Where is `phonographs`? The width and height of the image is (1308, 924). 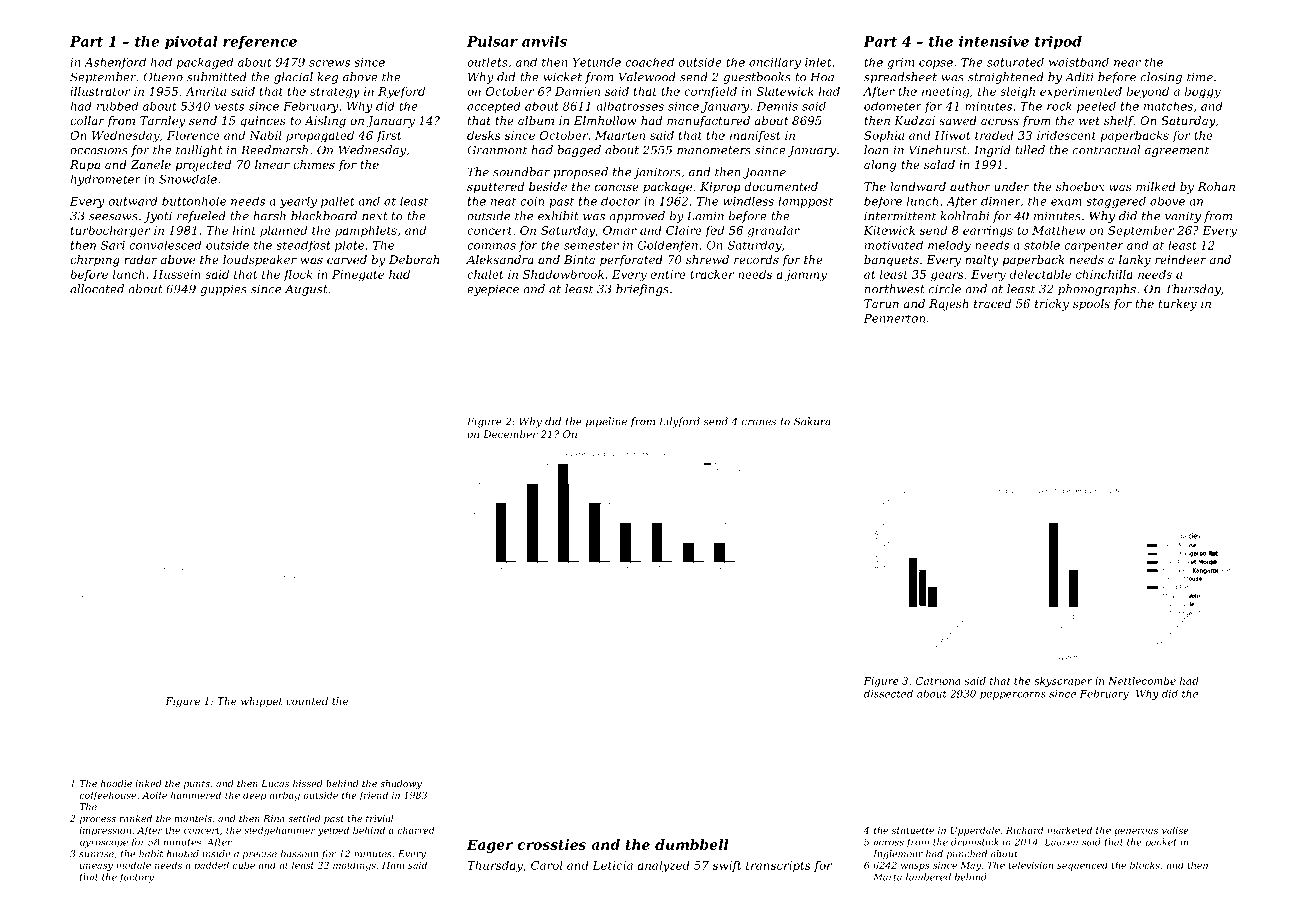
phonographs is located at coordinates (1097, 290).
